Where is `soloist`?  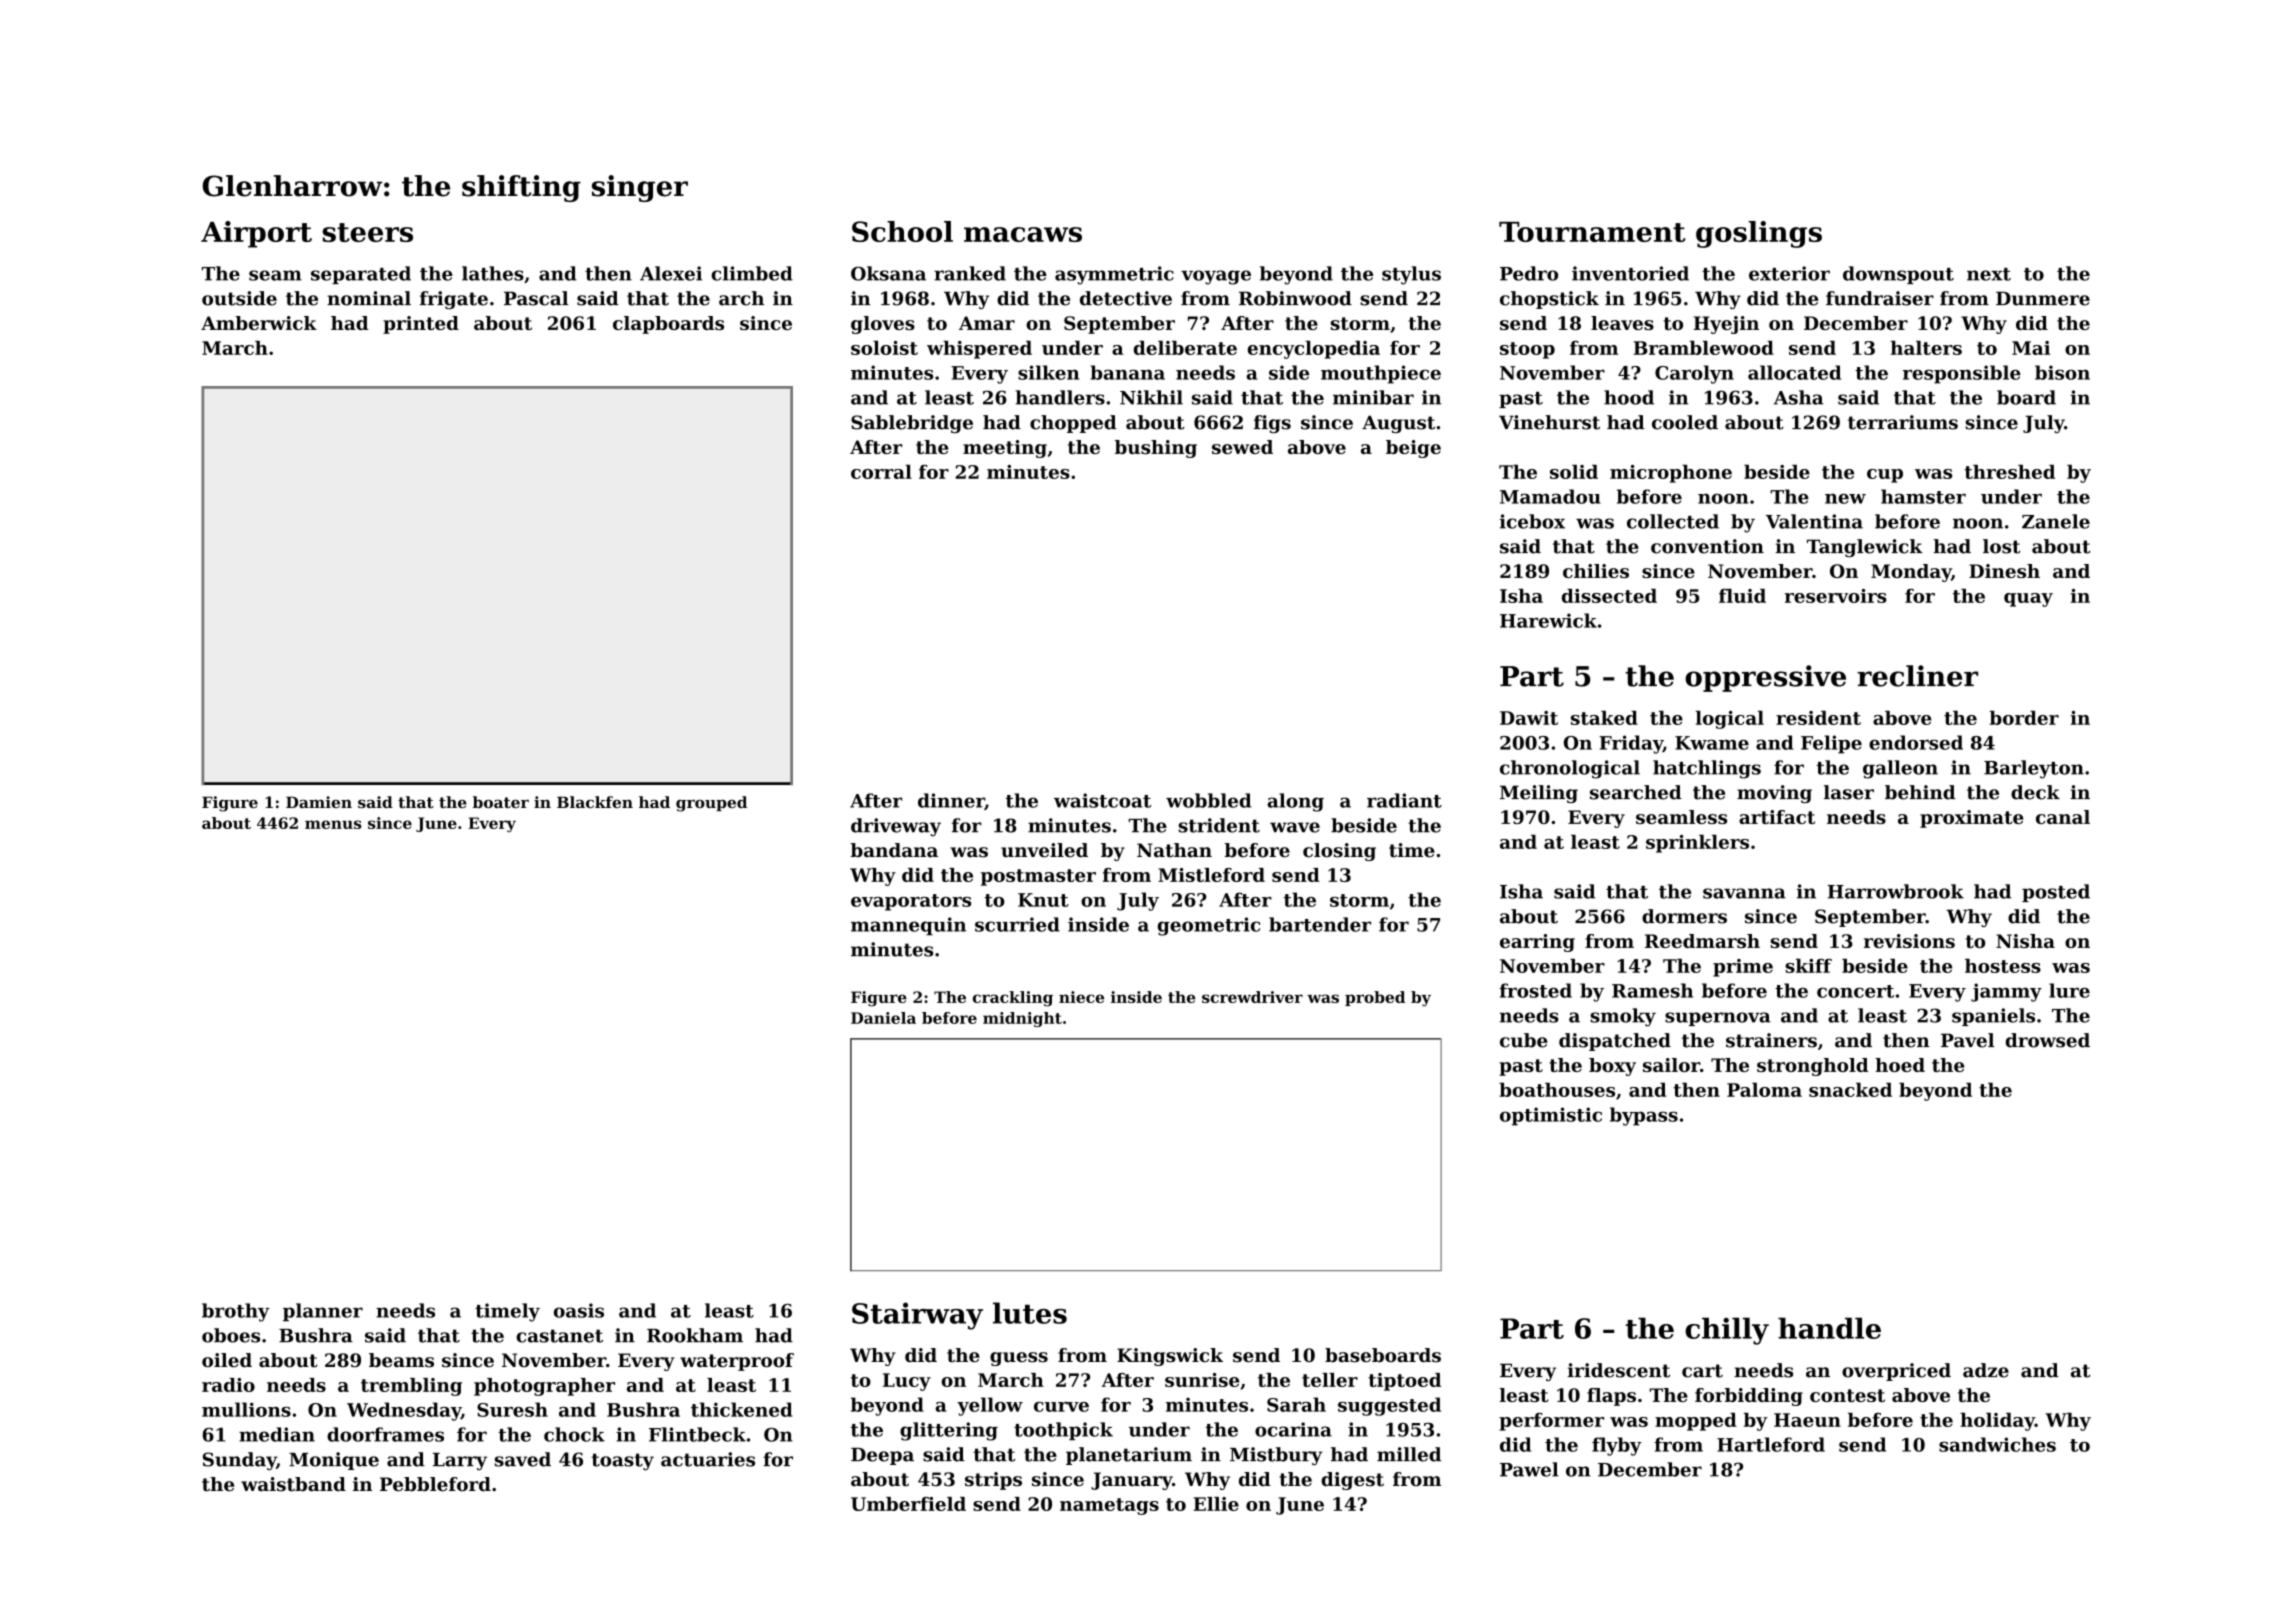
soloist is located at coordinates (884, 348).
